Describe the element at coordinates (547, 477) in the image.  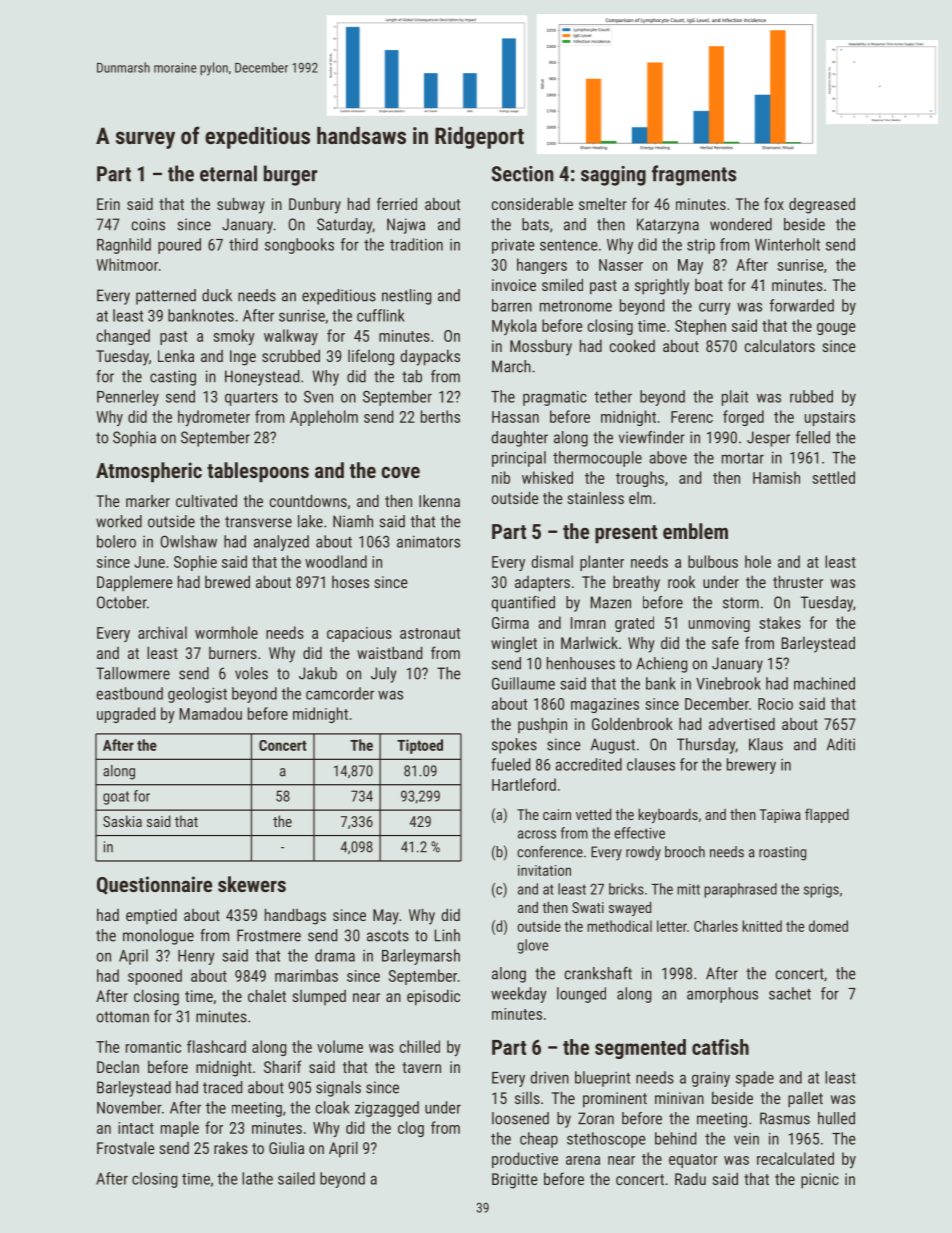
I see `whisked` at that location.
